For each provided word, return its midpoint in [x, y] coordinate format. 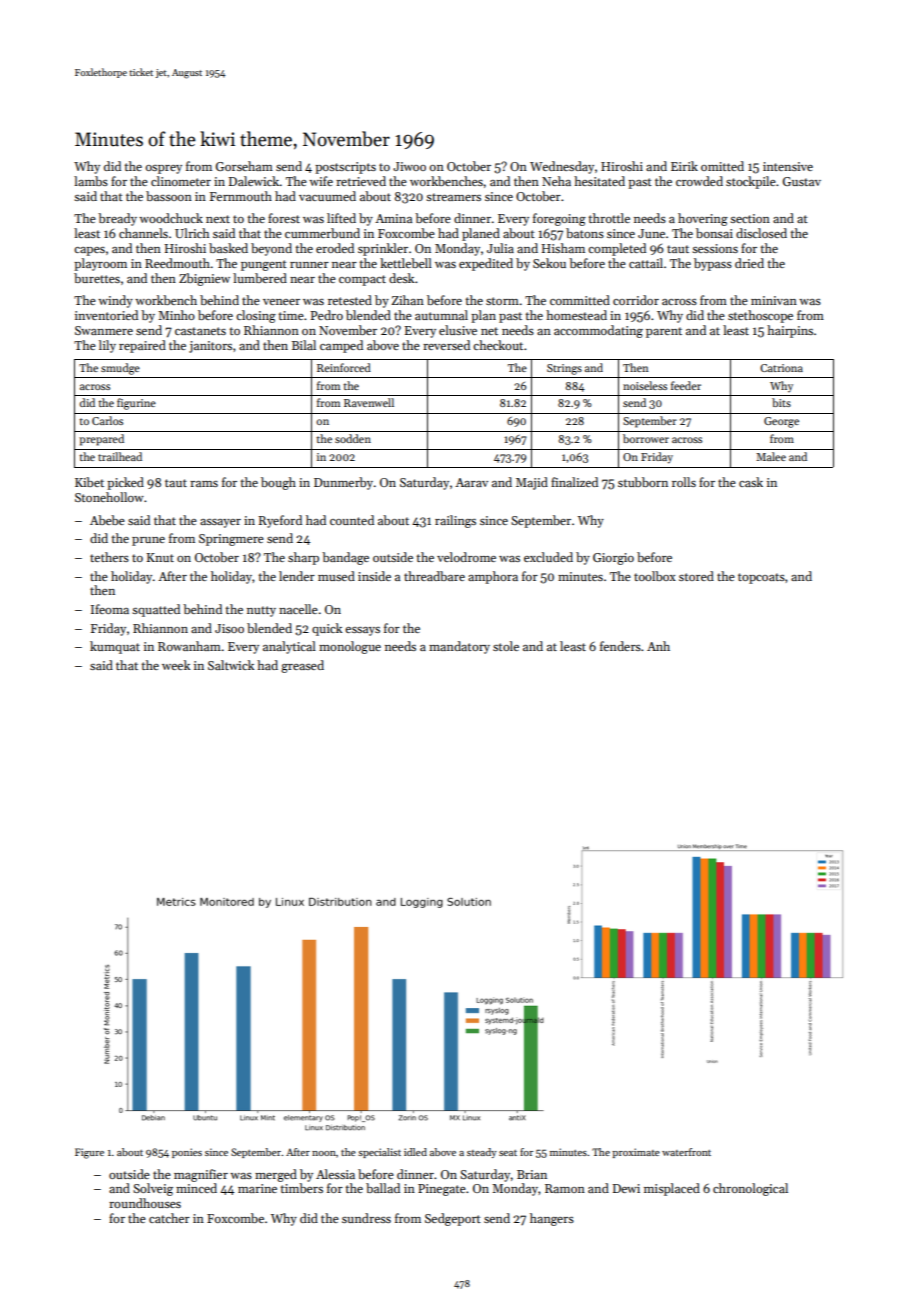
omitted [722, 166]
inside [374, 576]
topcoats [761, 578]
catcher [169, 1218]
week [176, 665]
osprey [164, 169]
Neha [556, 181]
